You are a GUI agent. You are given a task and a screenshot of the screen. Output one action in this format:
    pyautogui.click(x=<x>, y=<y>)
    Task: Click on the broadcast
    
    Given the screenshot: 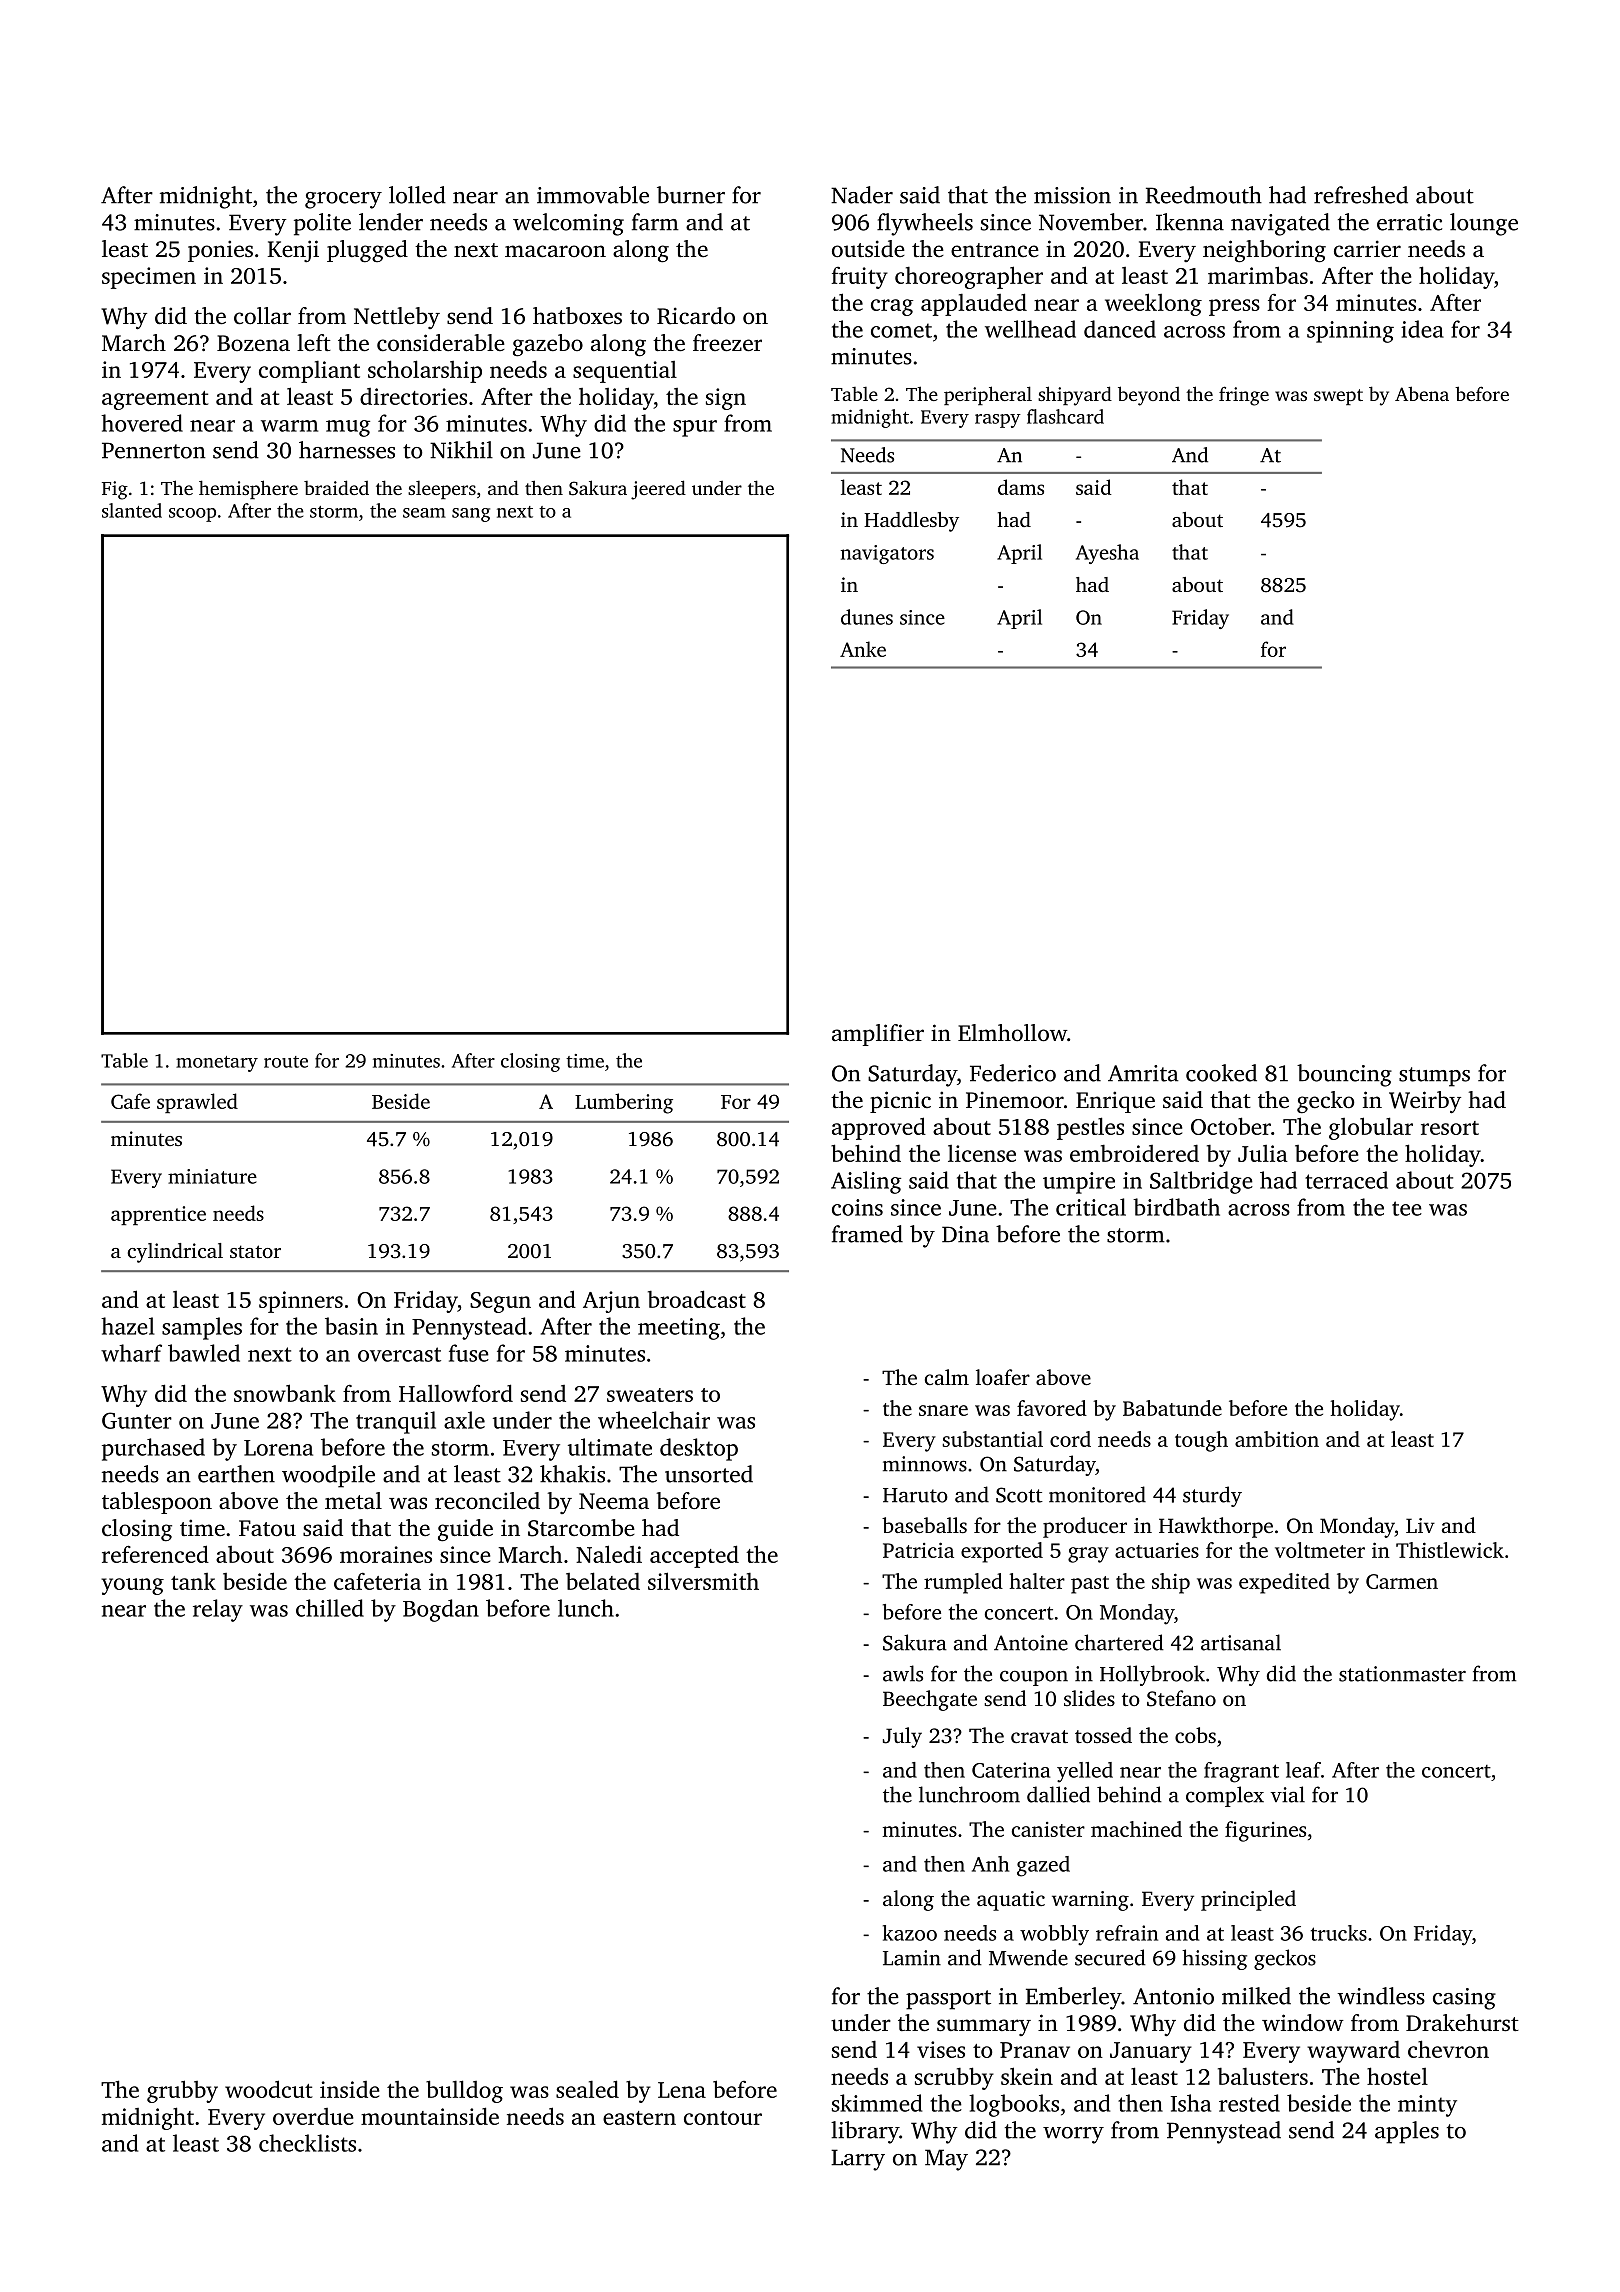 What is the action you would take?
    pyautogui.click(x=697, y=1299)
